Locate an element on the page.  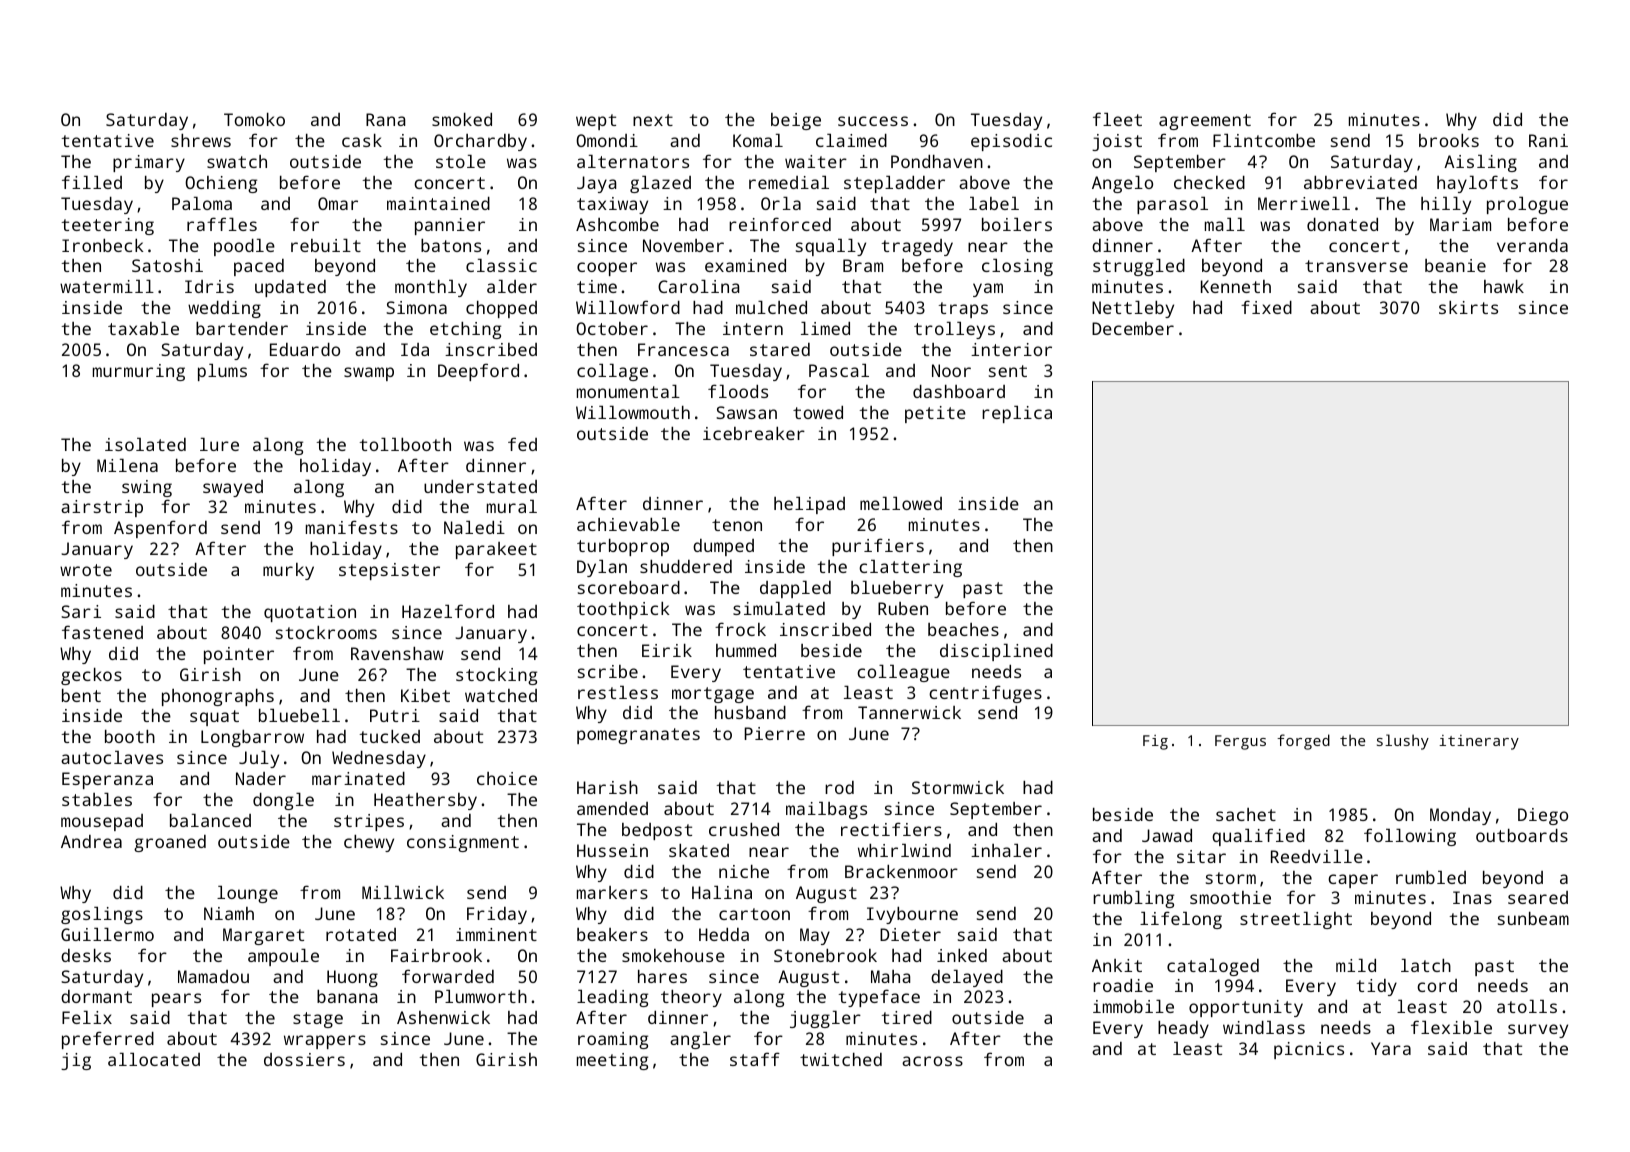
lounge is located at coordinates (247, 894).
